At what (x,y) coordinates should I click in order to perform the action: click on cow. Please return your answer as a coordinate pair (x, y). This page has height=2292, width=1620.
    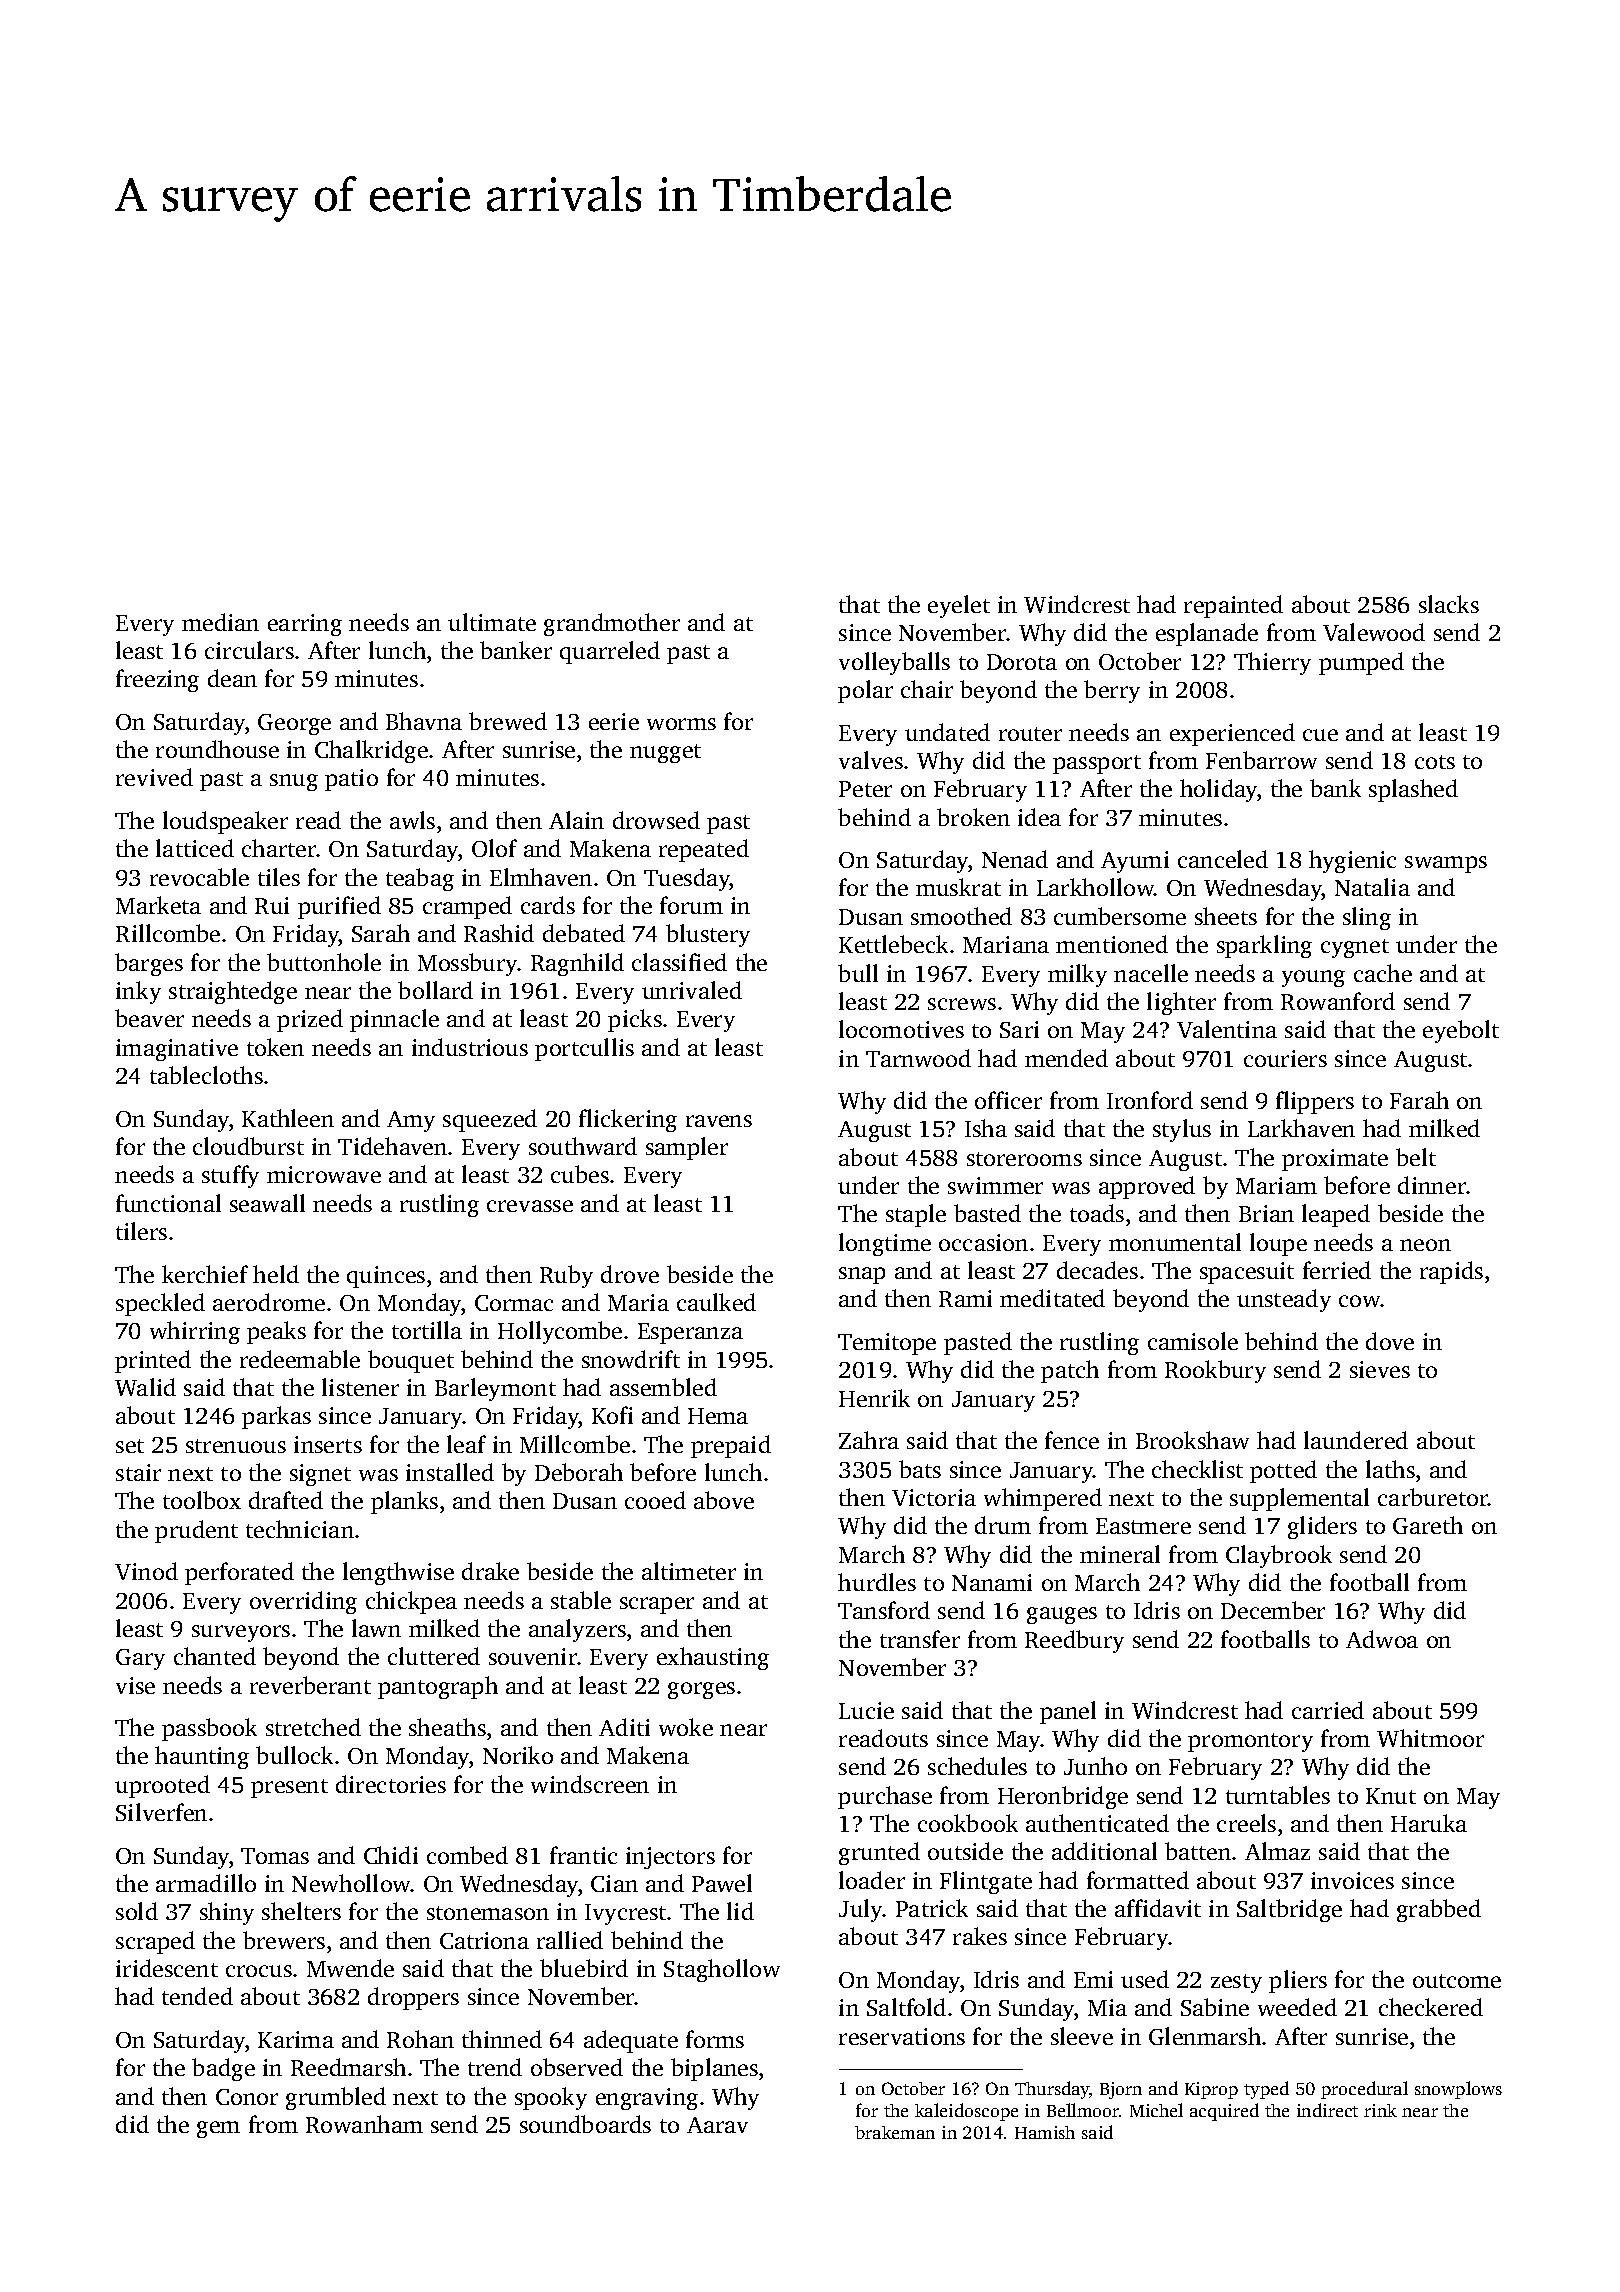
    Looking at the image, I should click on (1360, 1301).
